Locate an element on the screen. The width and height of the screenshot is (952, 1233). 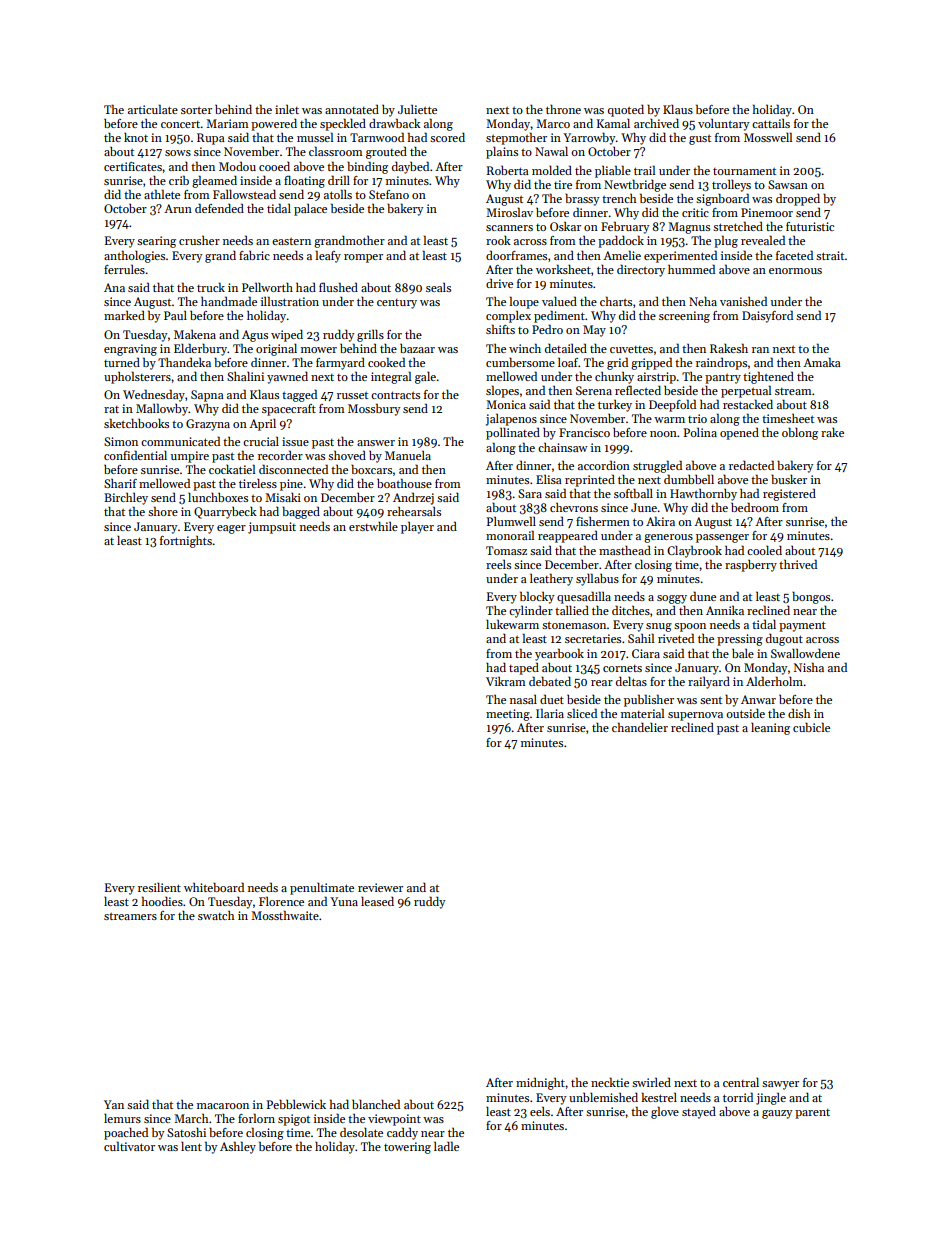
articulate is located at coordinates (153, 109).
